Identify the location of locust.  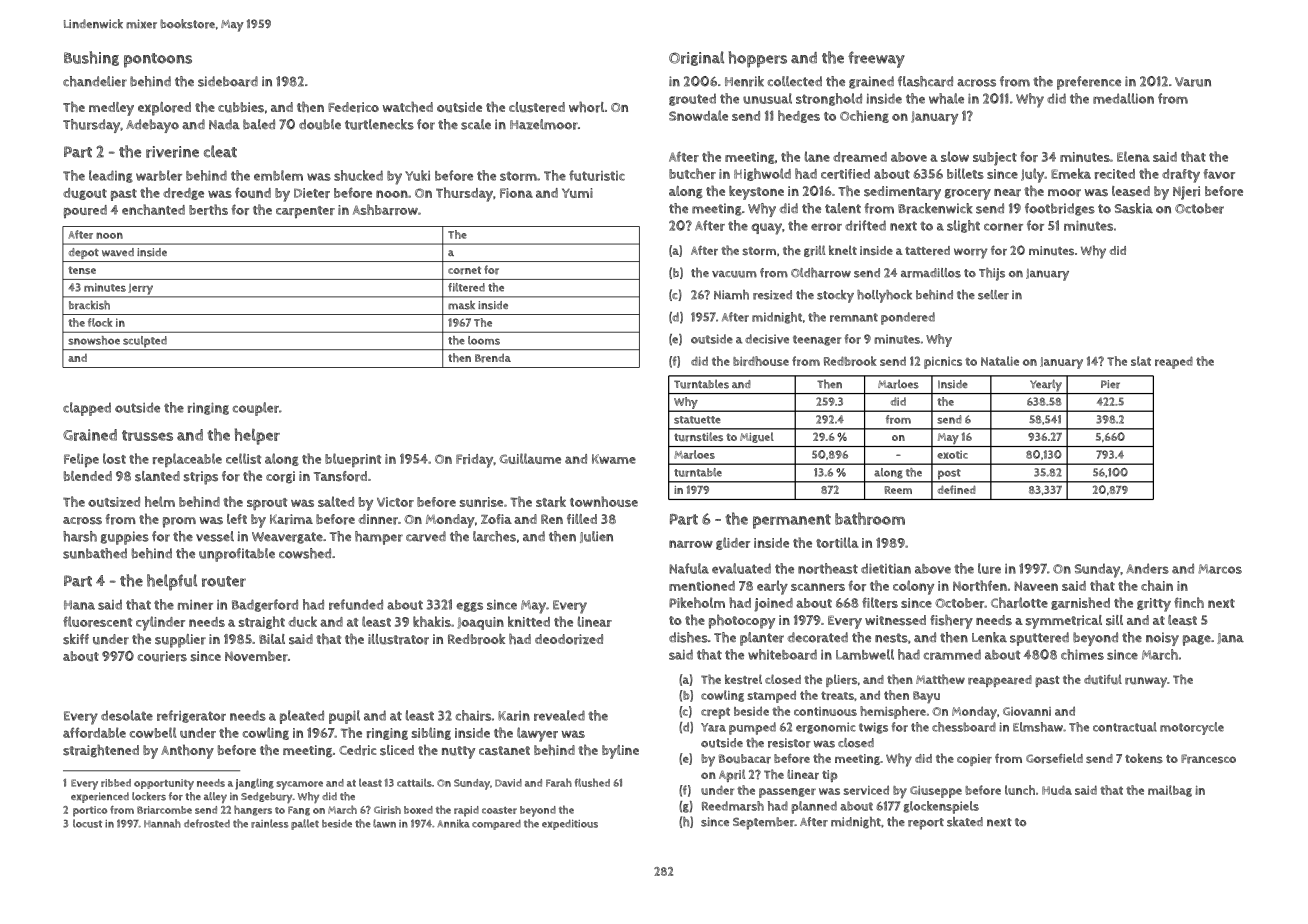
(87, 823).
